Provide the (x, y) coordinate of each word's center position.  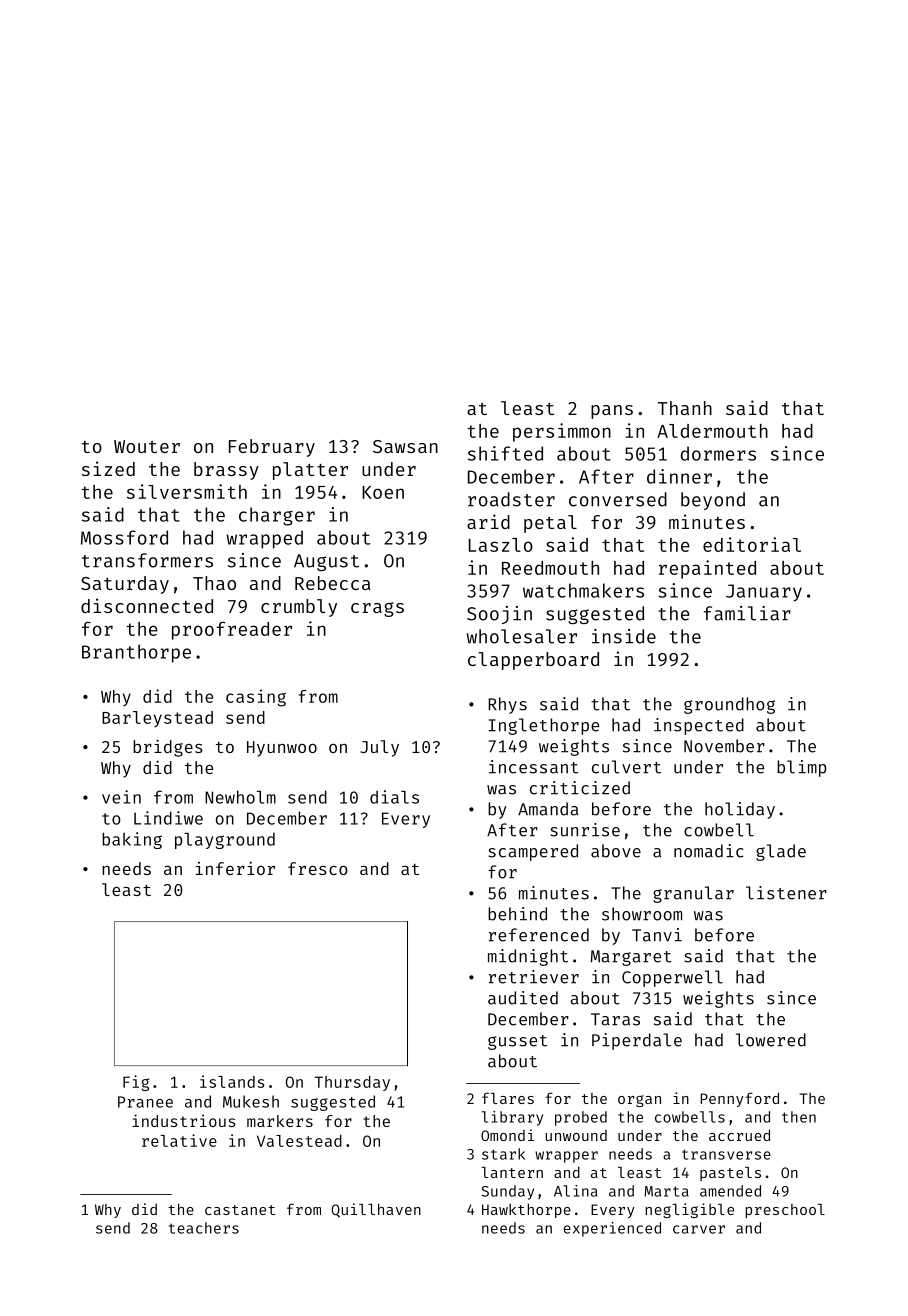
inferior (235, 868)
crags (377, 609)
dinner (679, 476)
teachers (204, 1228)
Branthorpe (136, 653)
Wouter (147, 446)
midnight (528, 957)
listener (786, 893)
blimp (802, 768)
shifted (505, 453)
